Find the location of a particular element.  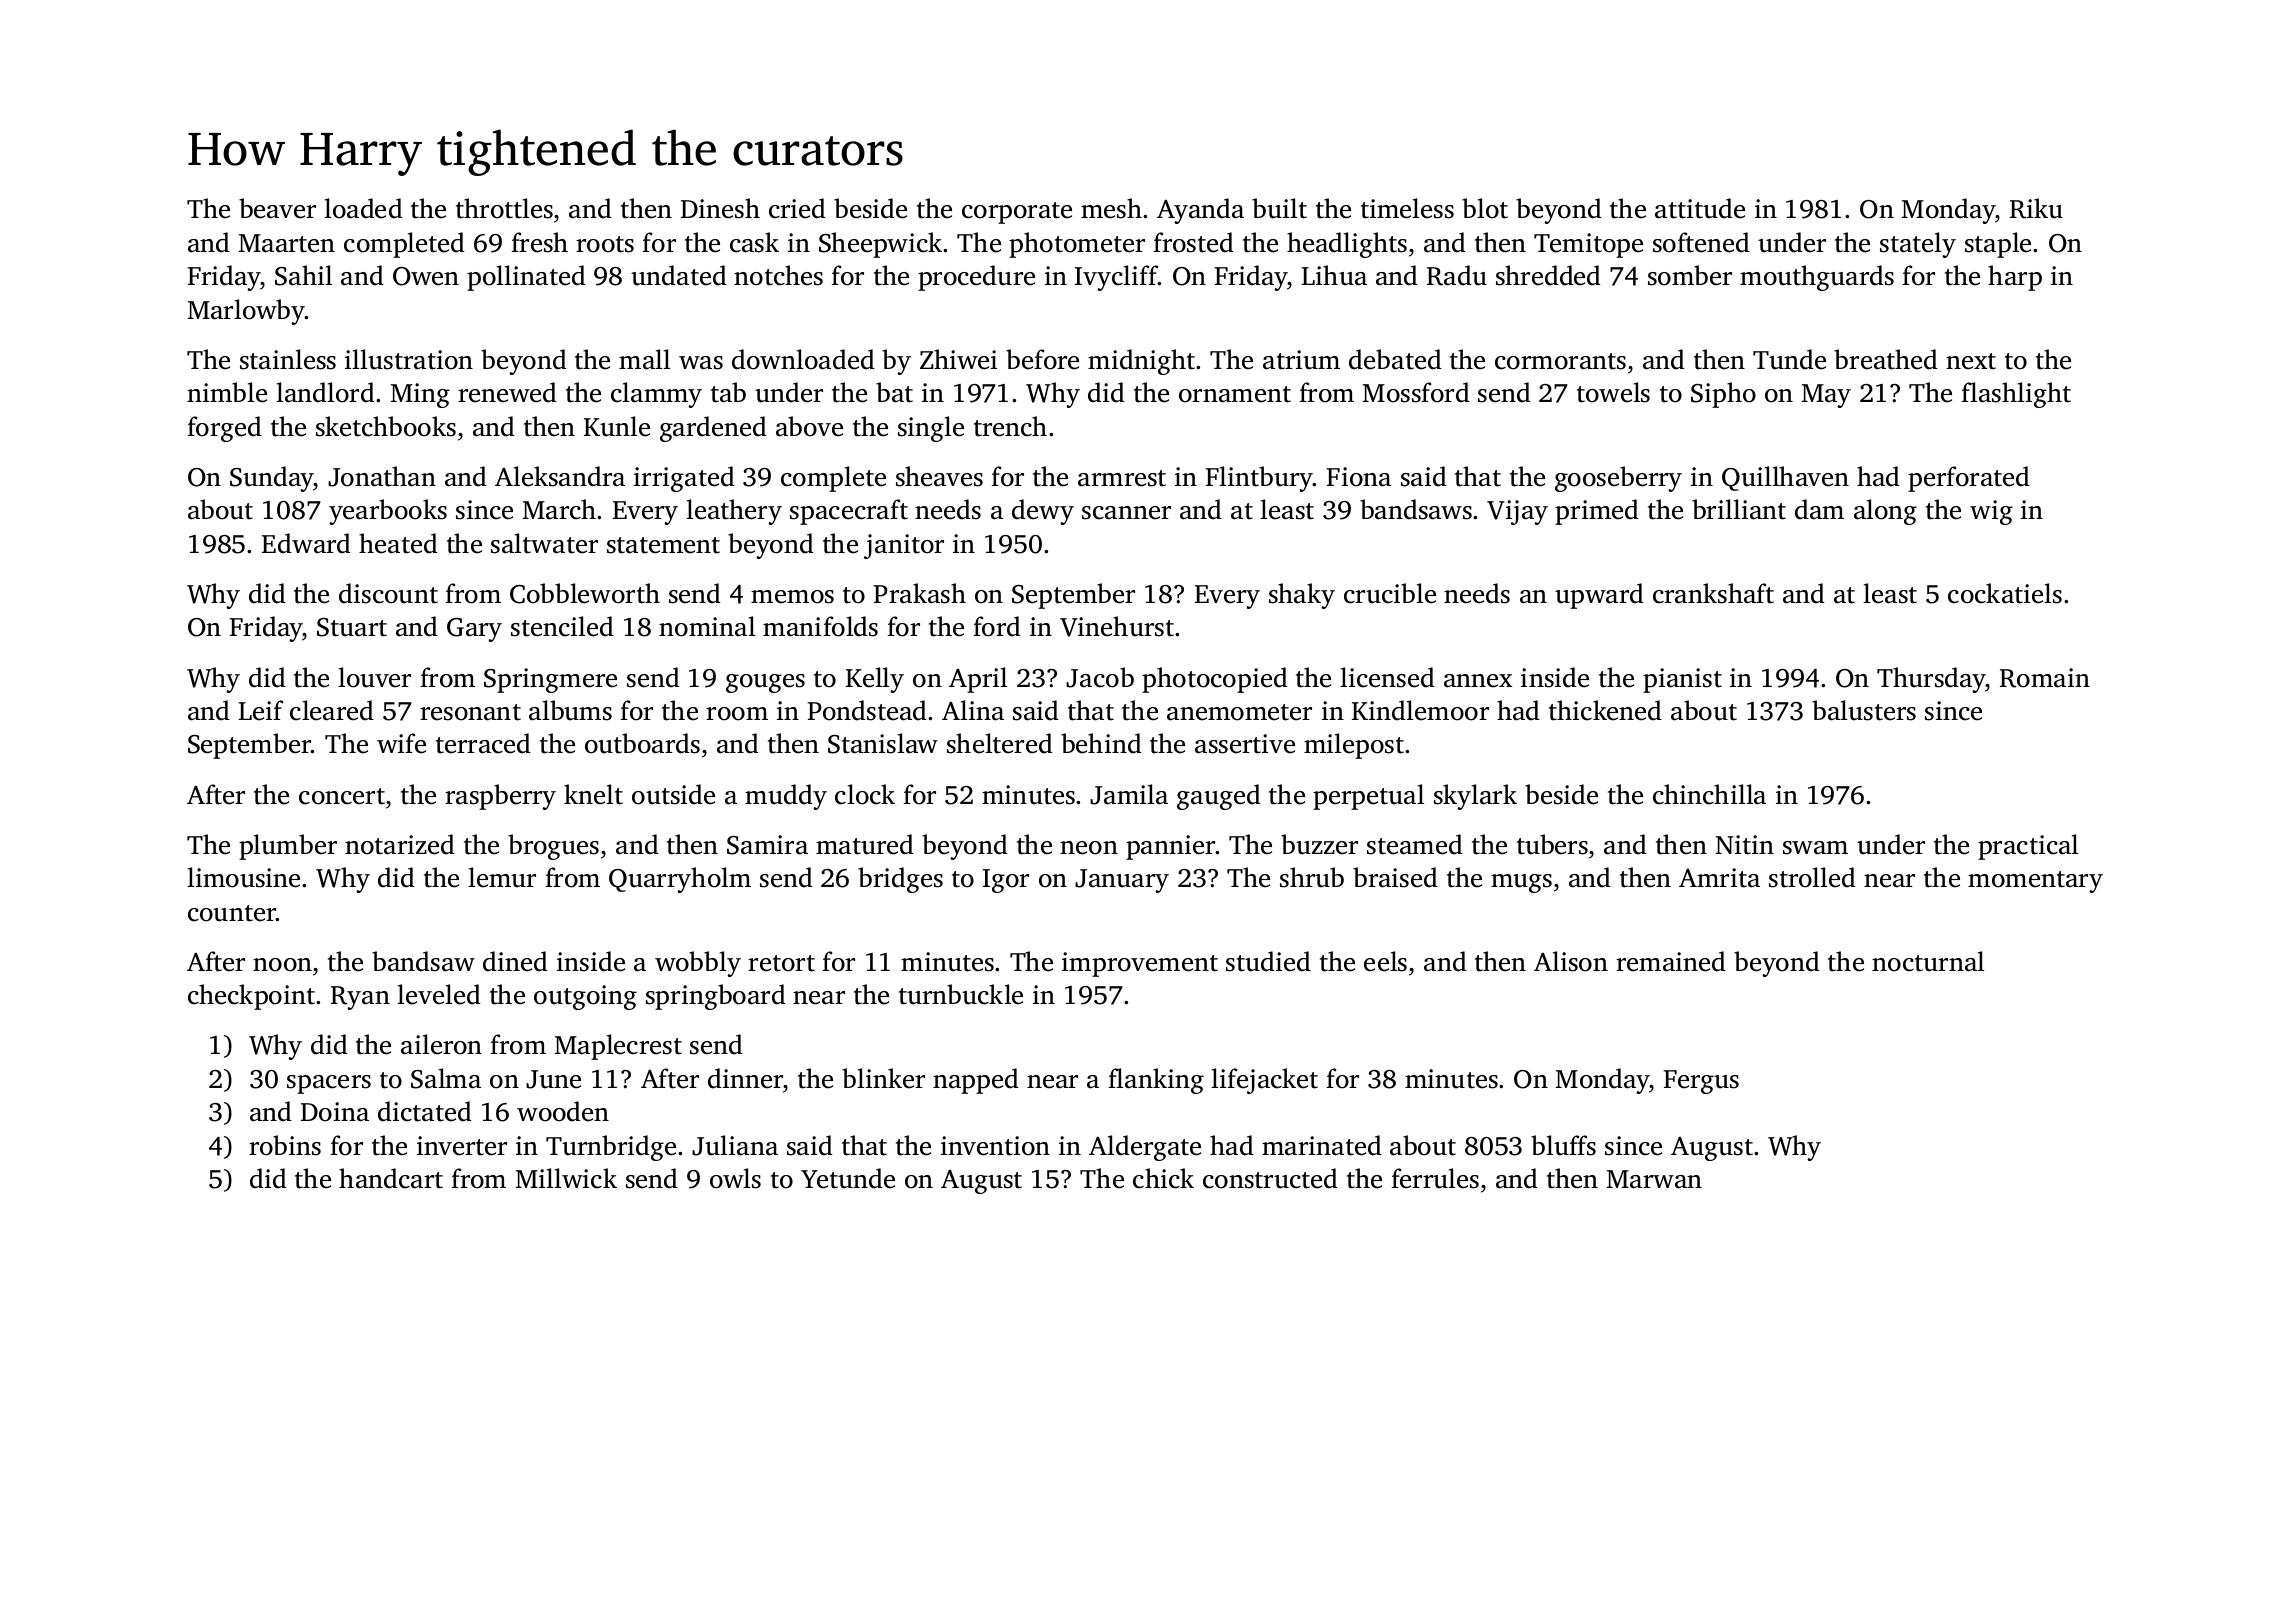

mall is located at coordinates (644, 359).
